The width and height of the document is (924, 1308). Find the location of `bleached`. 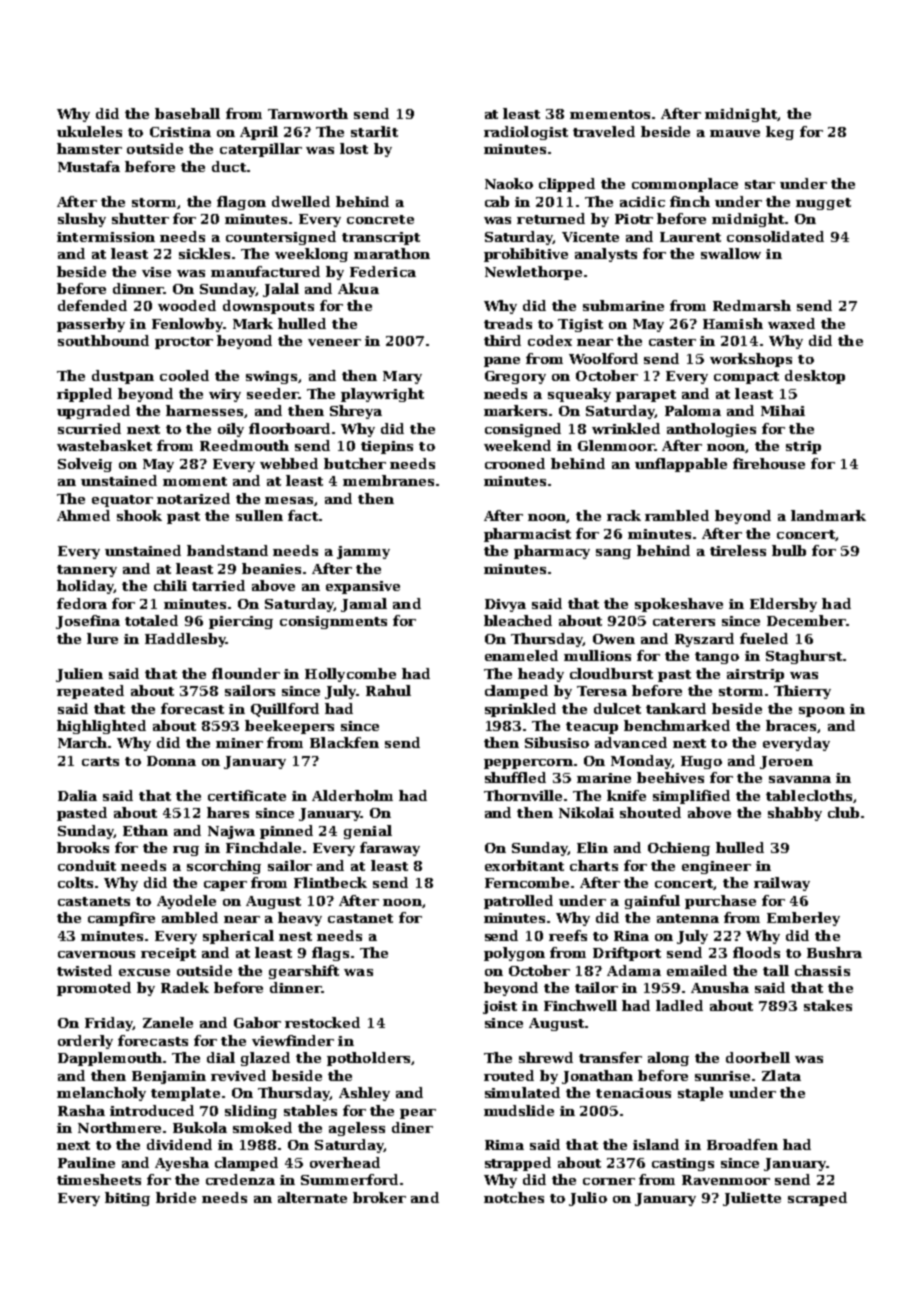

bleached is located at coordinates (518, 620).
